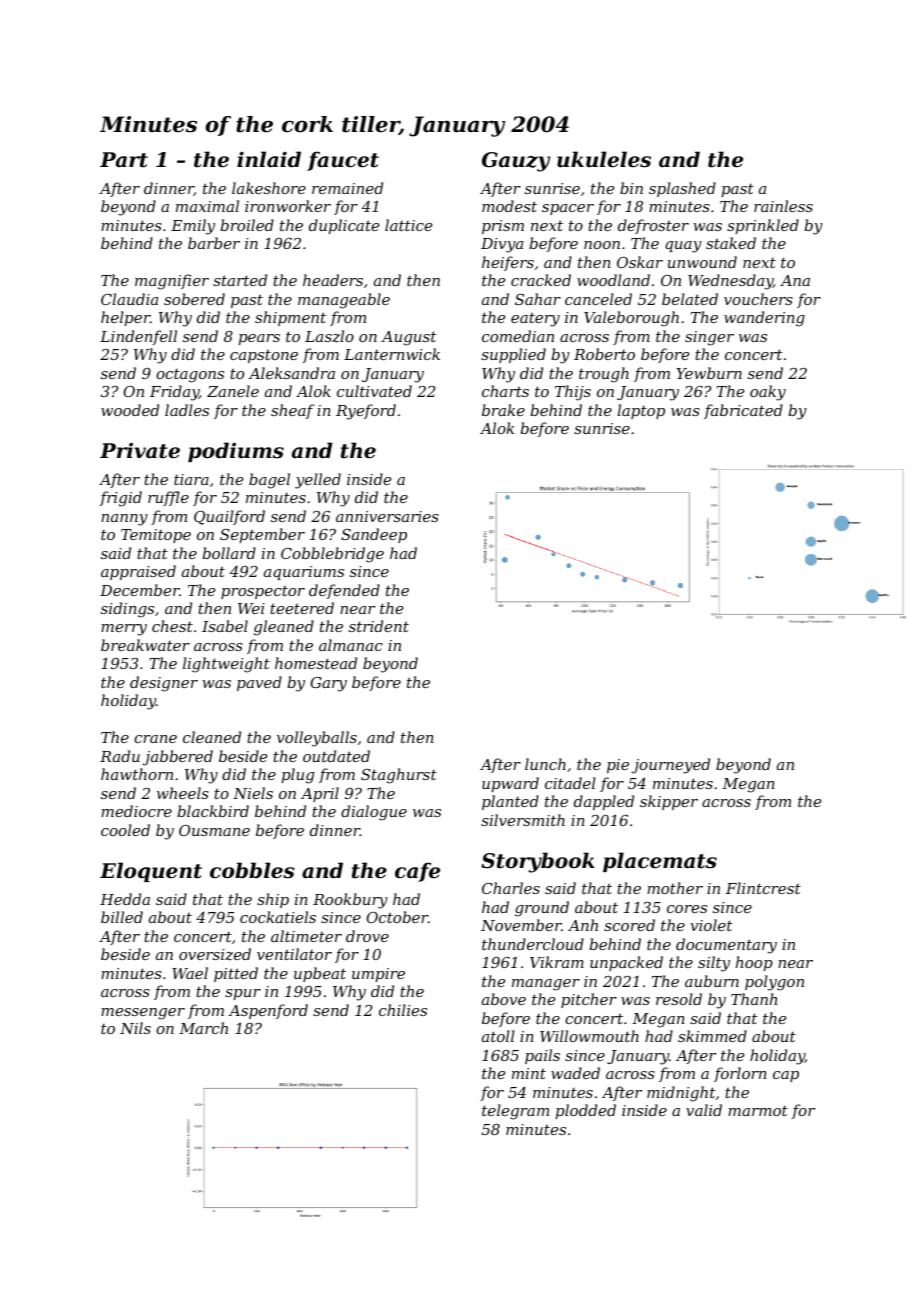  What do you see at coordinates (392, 354) in the screenshot?
I see `Lanternwick` at bounding box center [392, 354].
